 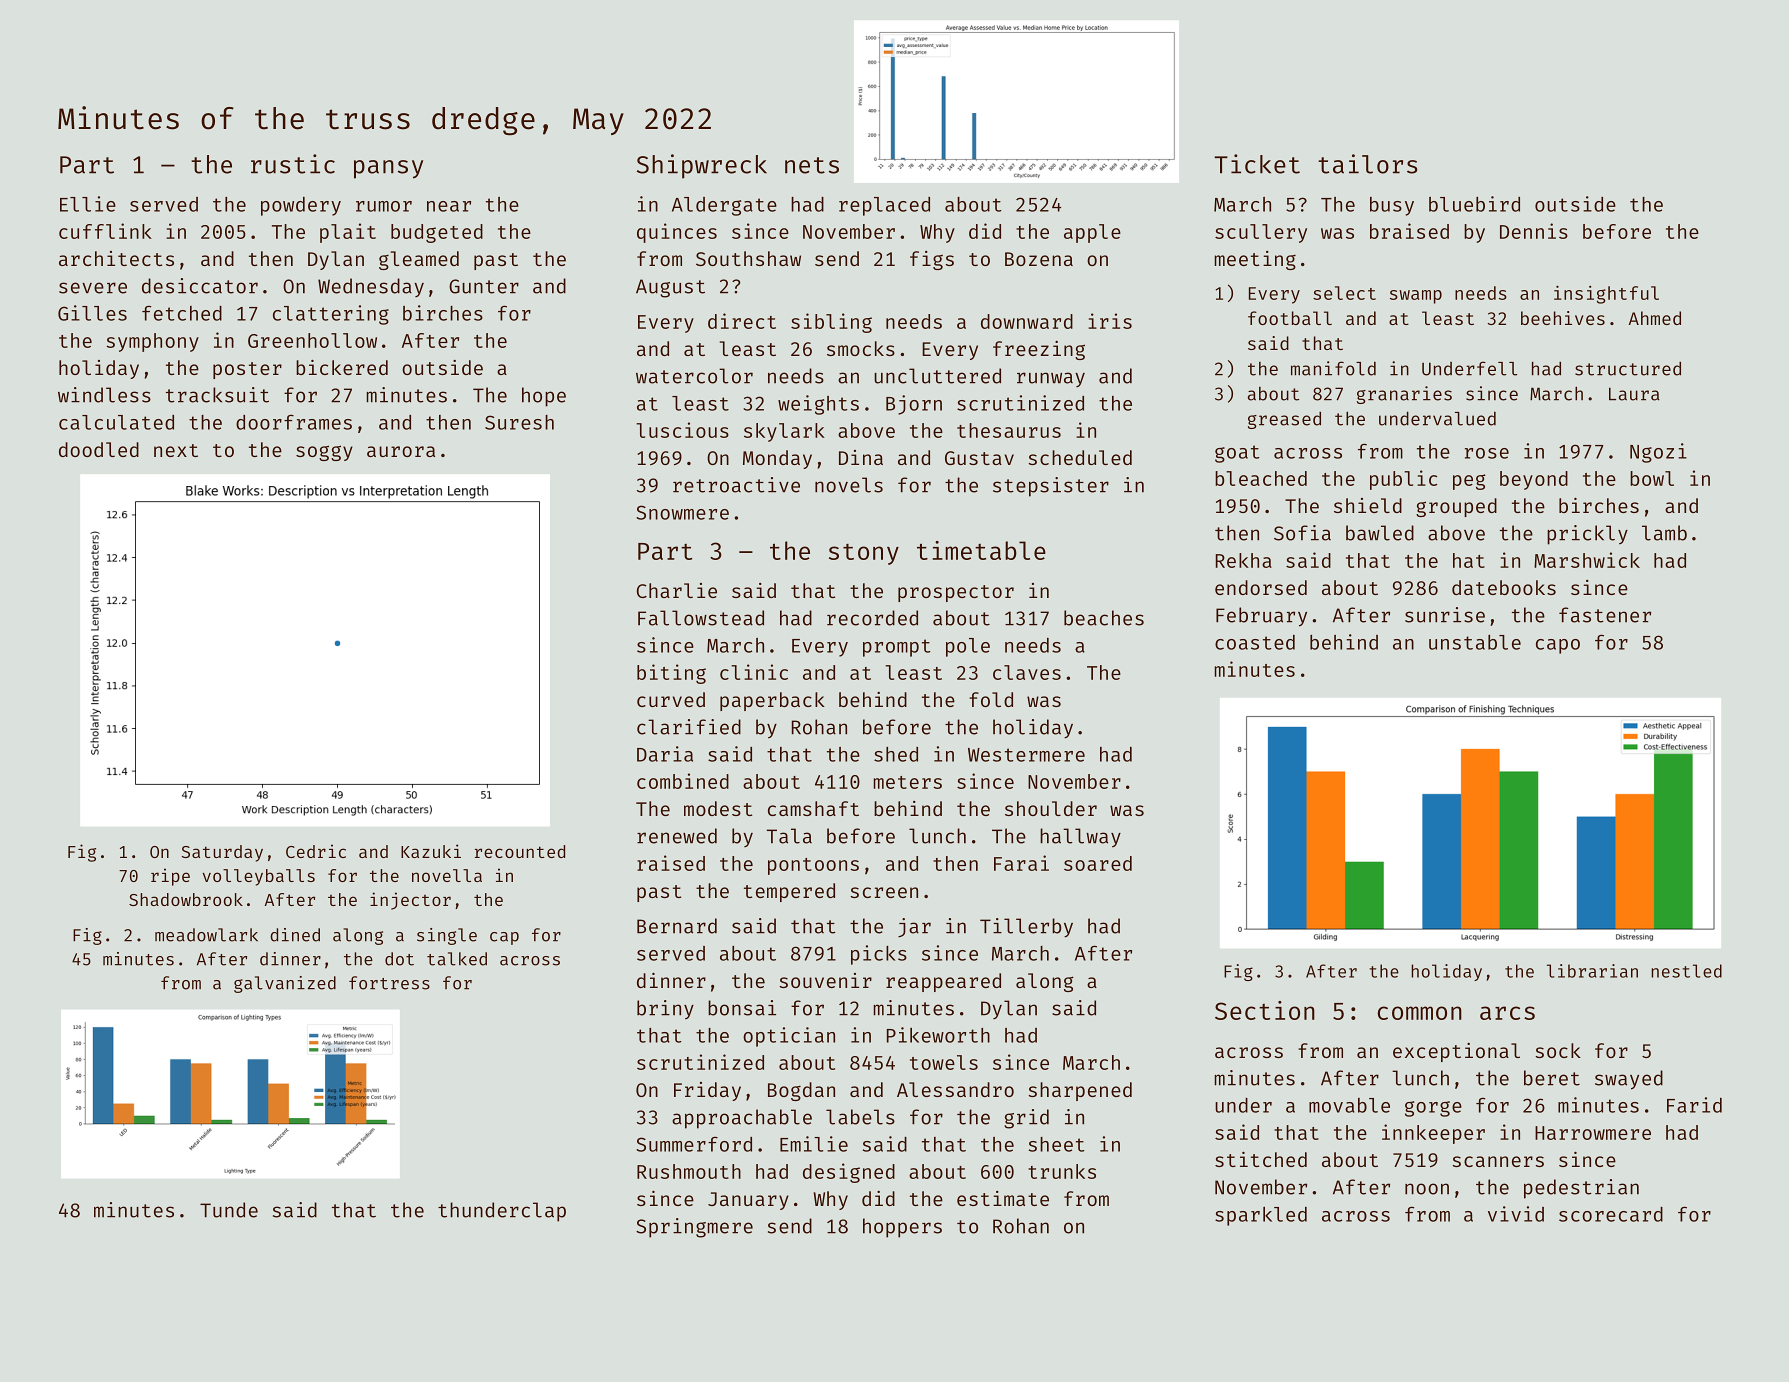 What do you see at coordinates (1605, 615) in the image?
I see `fastener` at bounding box center [1605, 615].
